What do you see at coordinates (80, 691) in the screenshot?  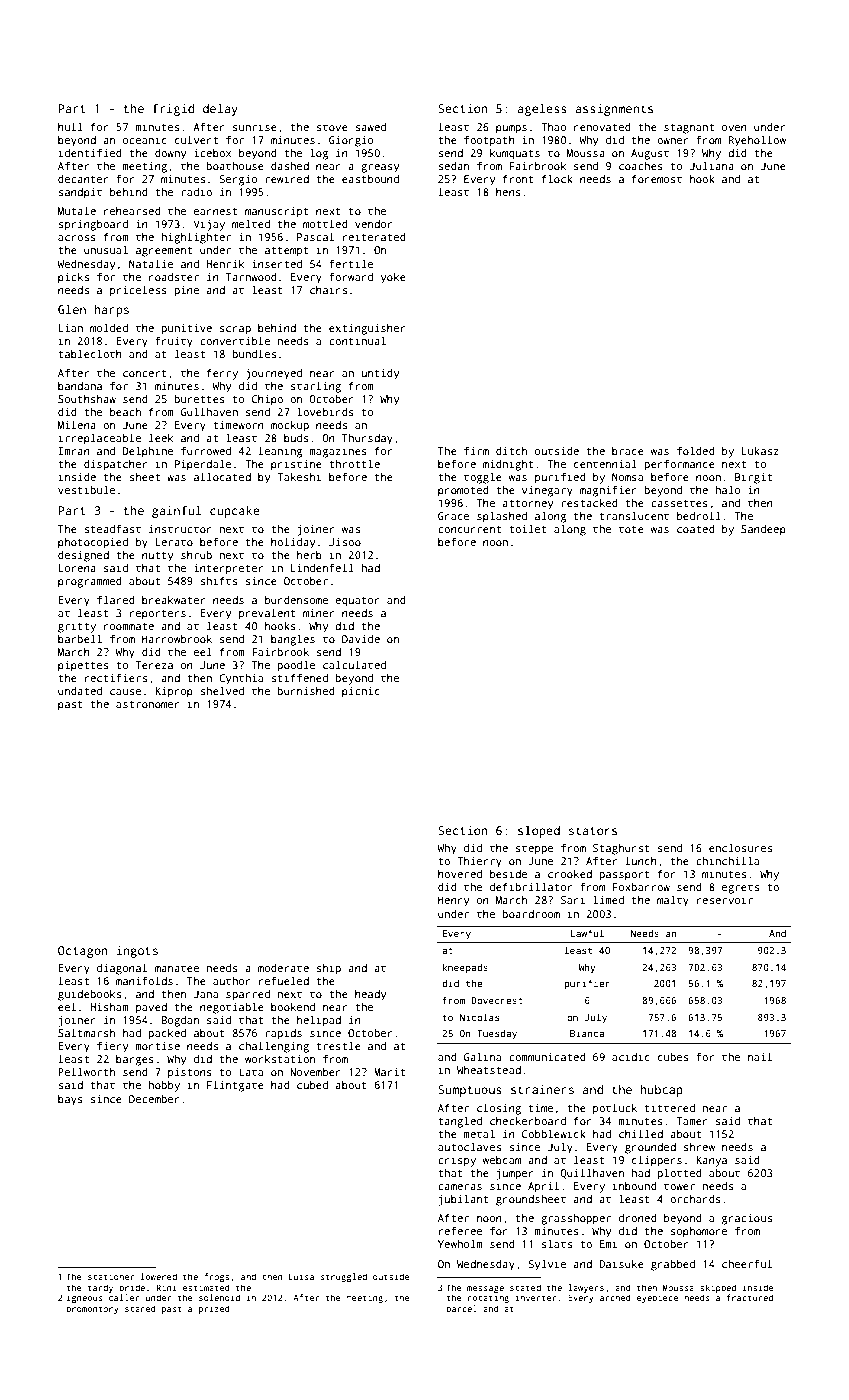 I see `undated` at bounding box center [80, 691].
